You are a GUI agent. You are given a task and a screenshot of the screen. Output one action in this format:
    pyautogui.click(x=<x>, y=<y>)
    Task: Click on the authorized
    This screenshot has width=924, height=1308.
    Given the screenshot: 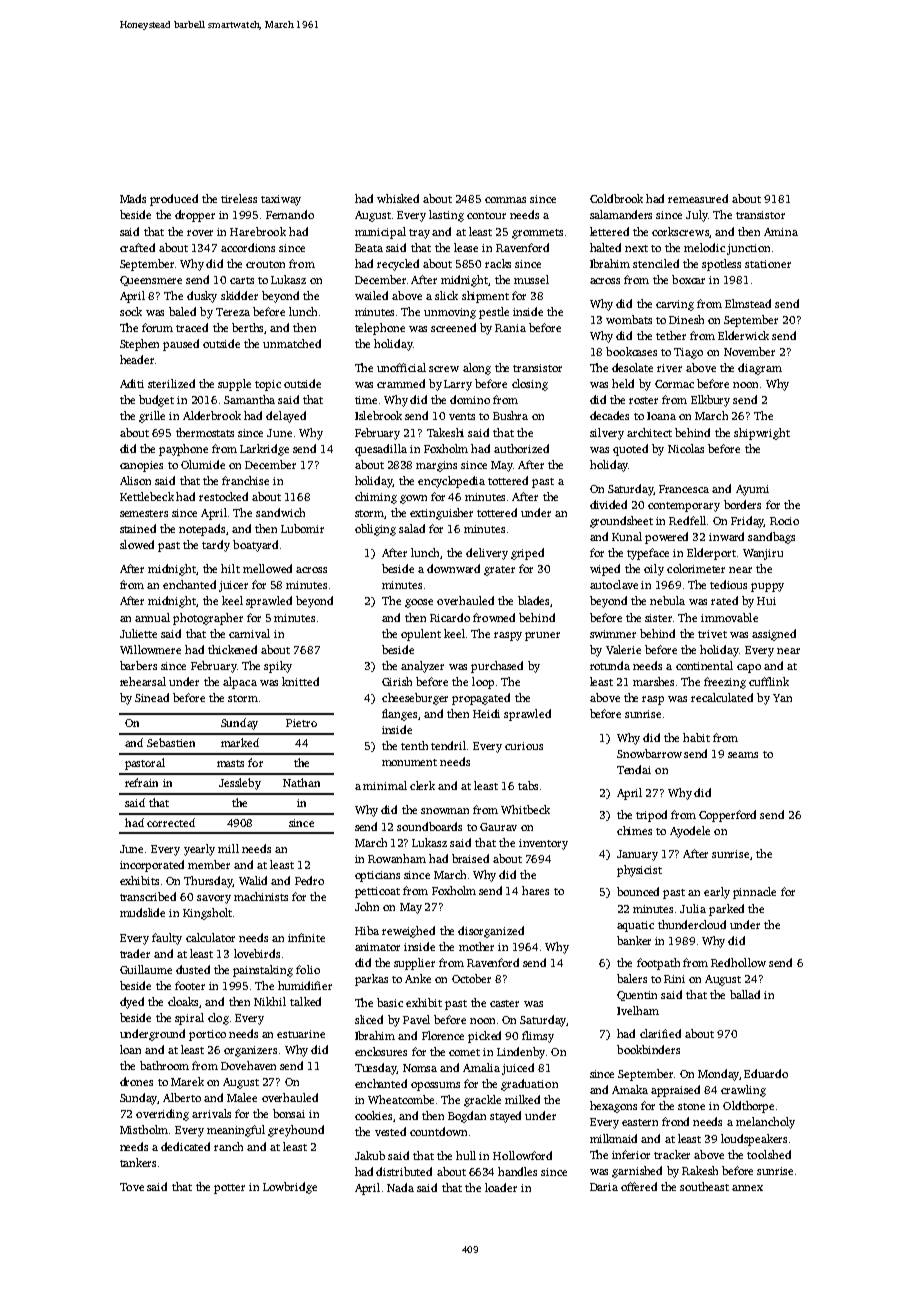 What is the action you would take?
    pyautogui.click(x=521, y=448)
